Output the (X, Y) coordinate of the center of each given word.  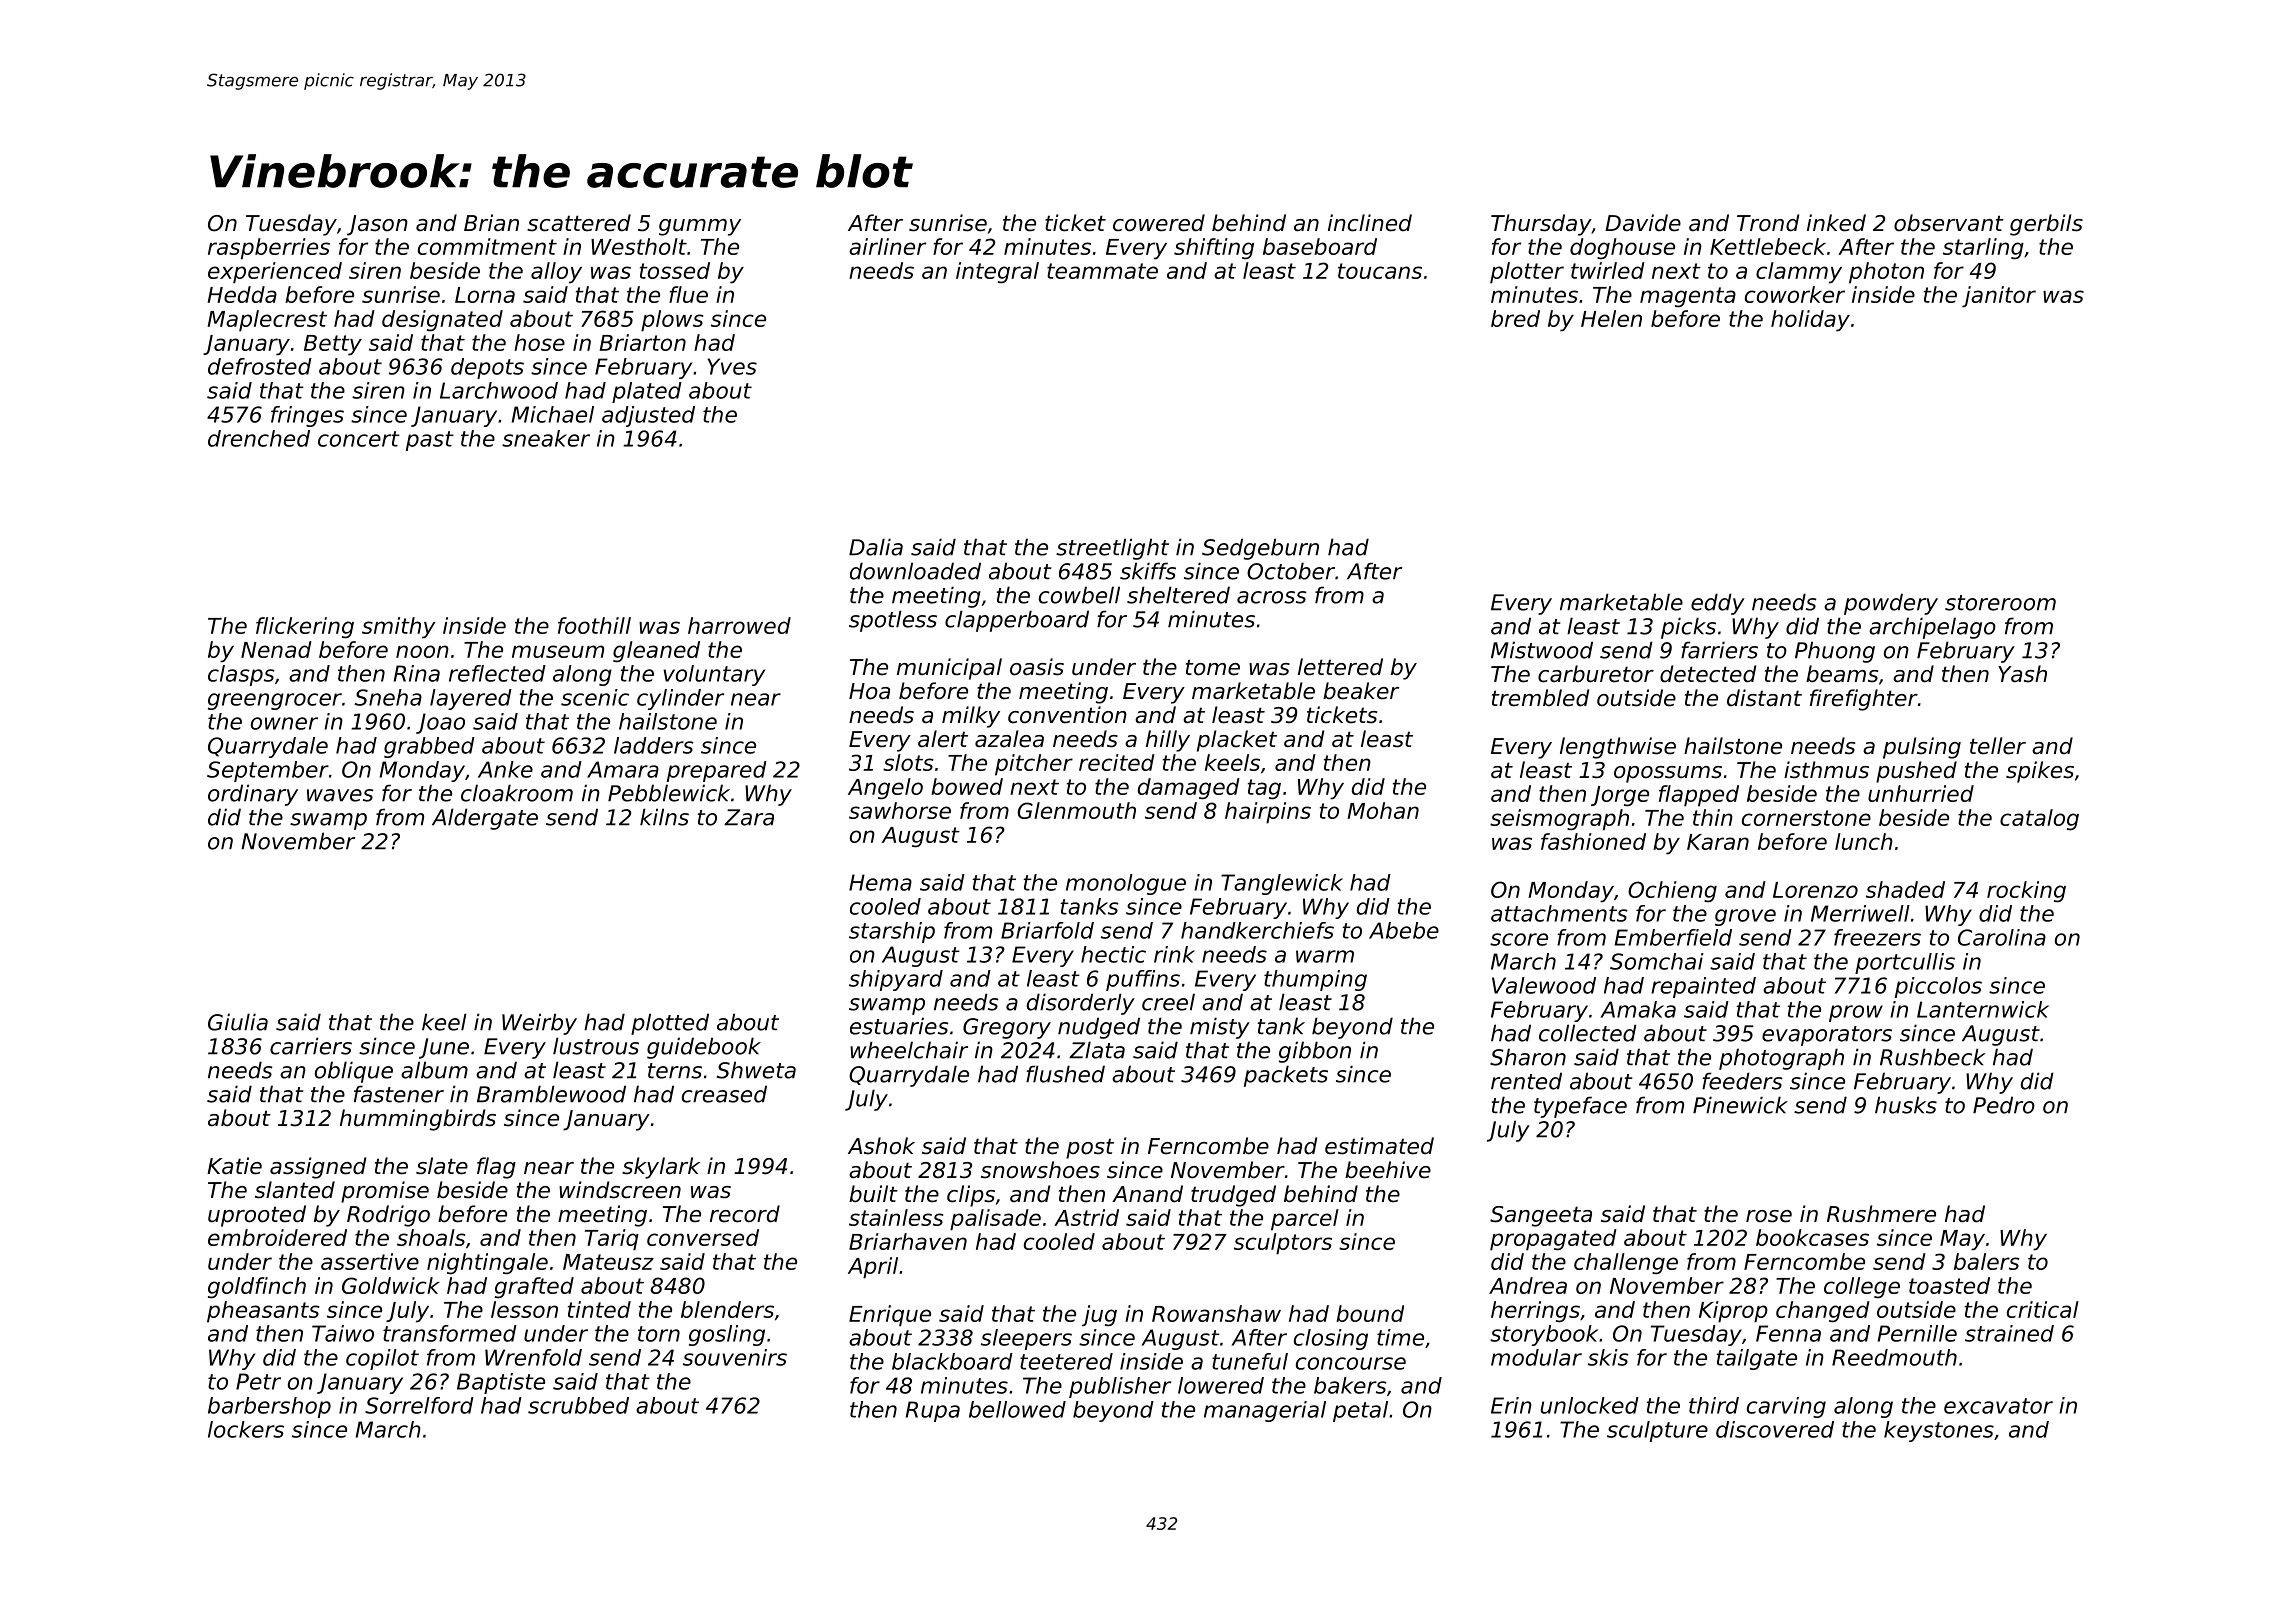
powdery (1891, 604)
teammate (1102, 271)
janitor (1999, 296)
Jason (377, 225)
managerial (1265, 1411)
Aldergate (485, 819)
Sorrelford (419, 1405)
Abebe (1404, 930)
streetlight (1112, 549)
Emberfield (1673, 937)
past (430, 441)
